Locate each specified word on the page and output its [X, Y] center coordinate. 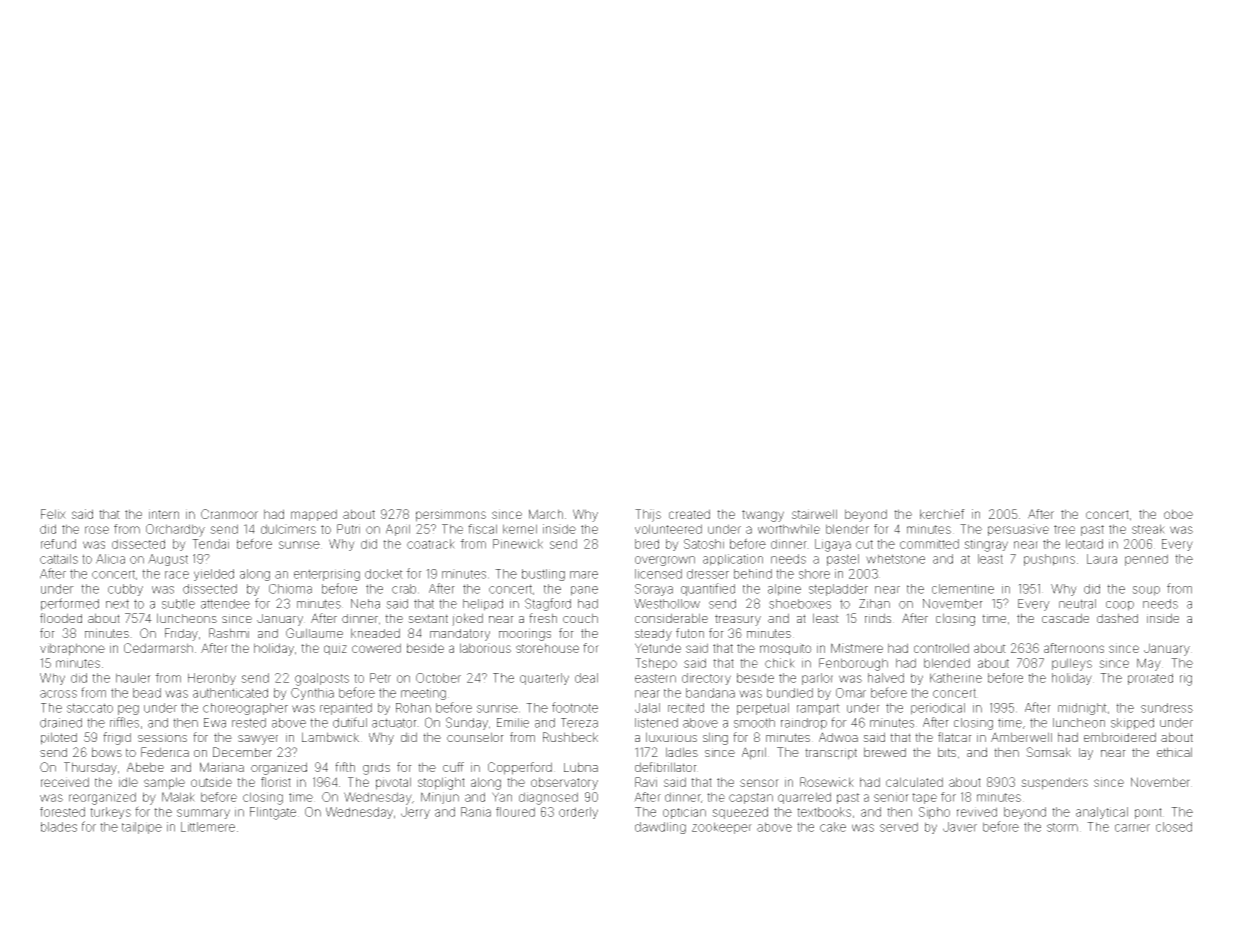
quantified [708, 589]
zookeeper [722, 828]
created [689, 514]
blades [59, 827]
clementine [963, 589]
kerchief [942, 514]
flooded [61, 618]
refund [58, 544]
